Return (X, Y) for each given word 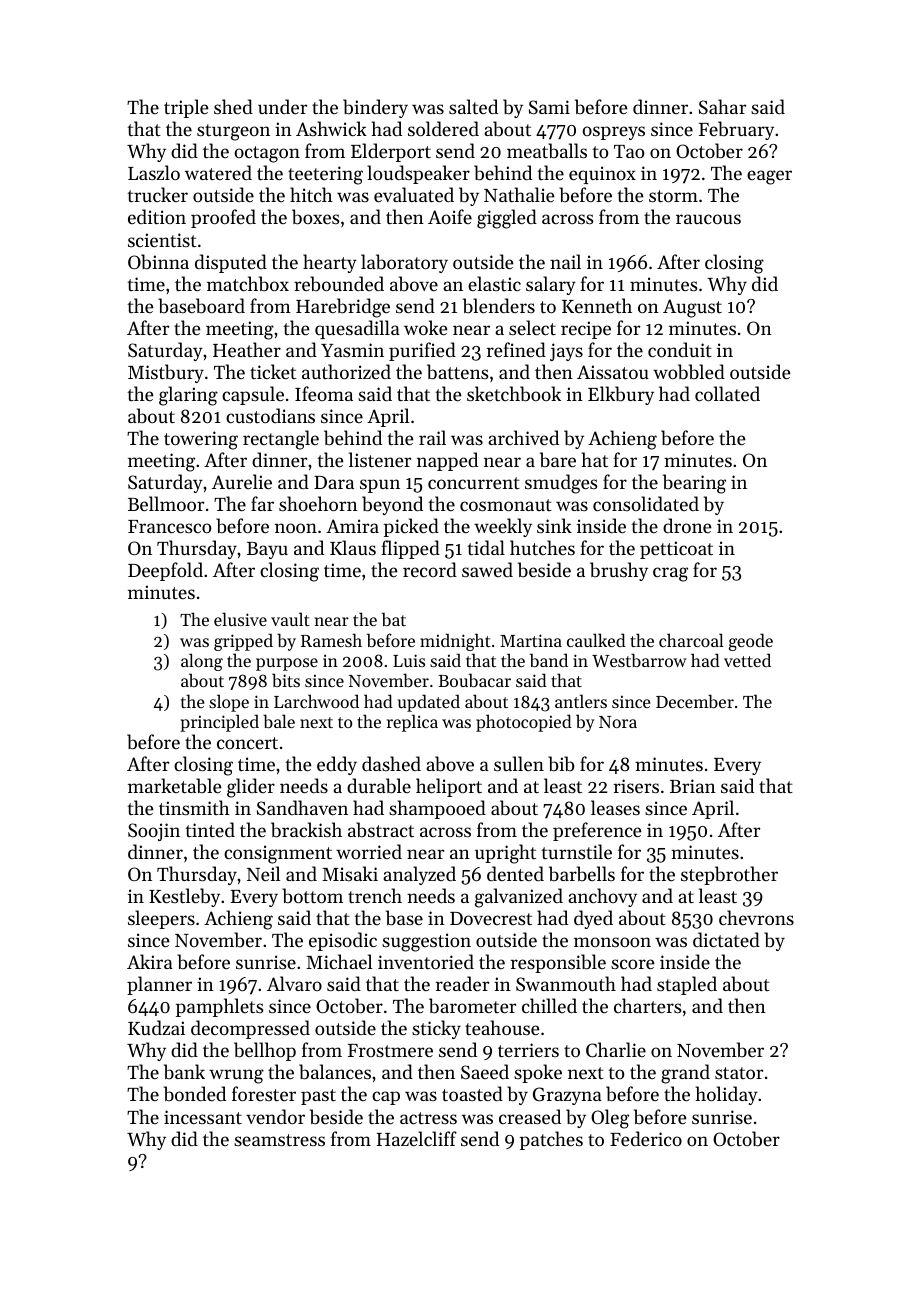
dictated (726, 939)
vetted (747, 660)
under (282, 106)
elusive (240, 619)
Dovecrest (491, 918)
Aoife (450, 216)
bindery (375, 108)
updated (429, 703)
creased (530, 1116)
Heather (247, 349)
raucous (708, 219)
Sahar (722, 107)
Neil (263, 873)
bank (184, 1071)
